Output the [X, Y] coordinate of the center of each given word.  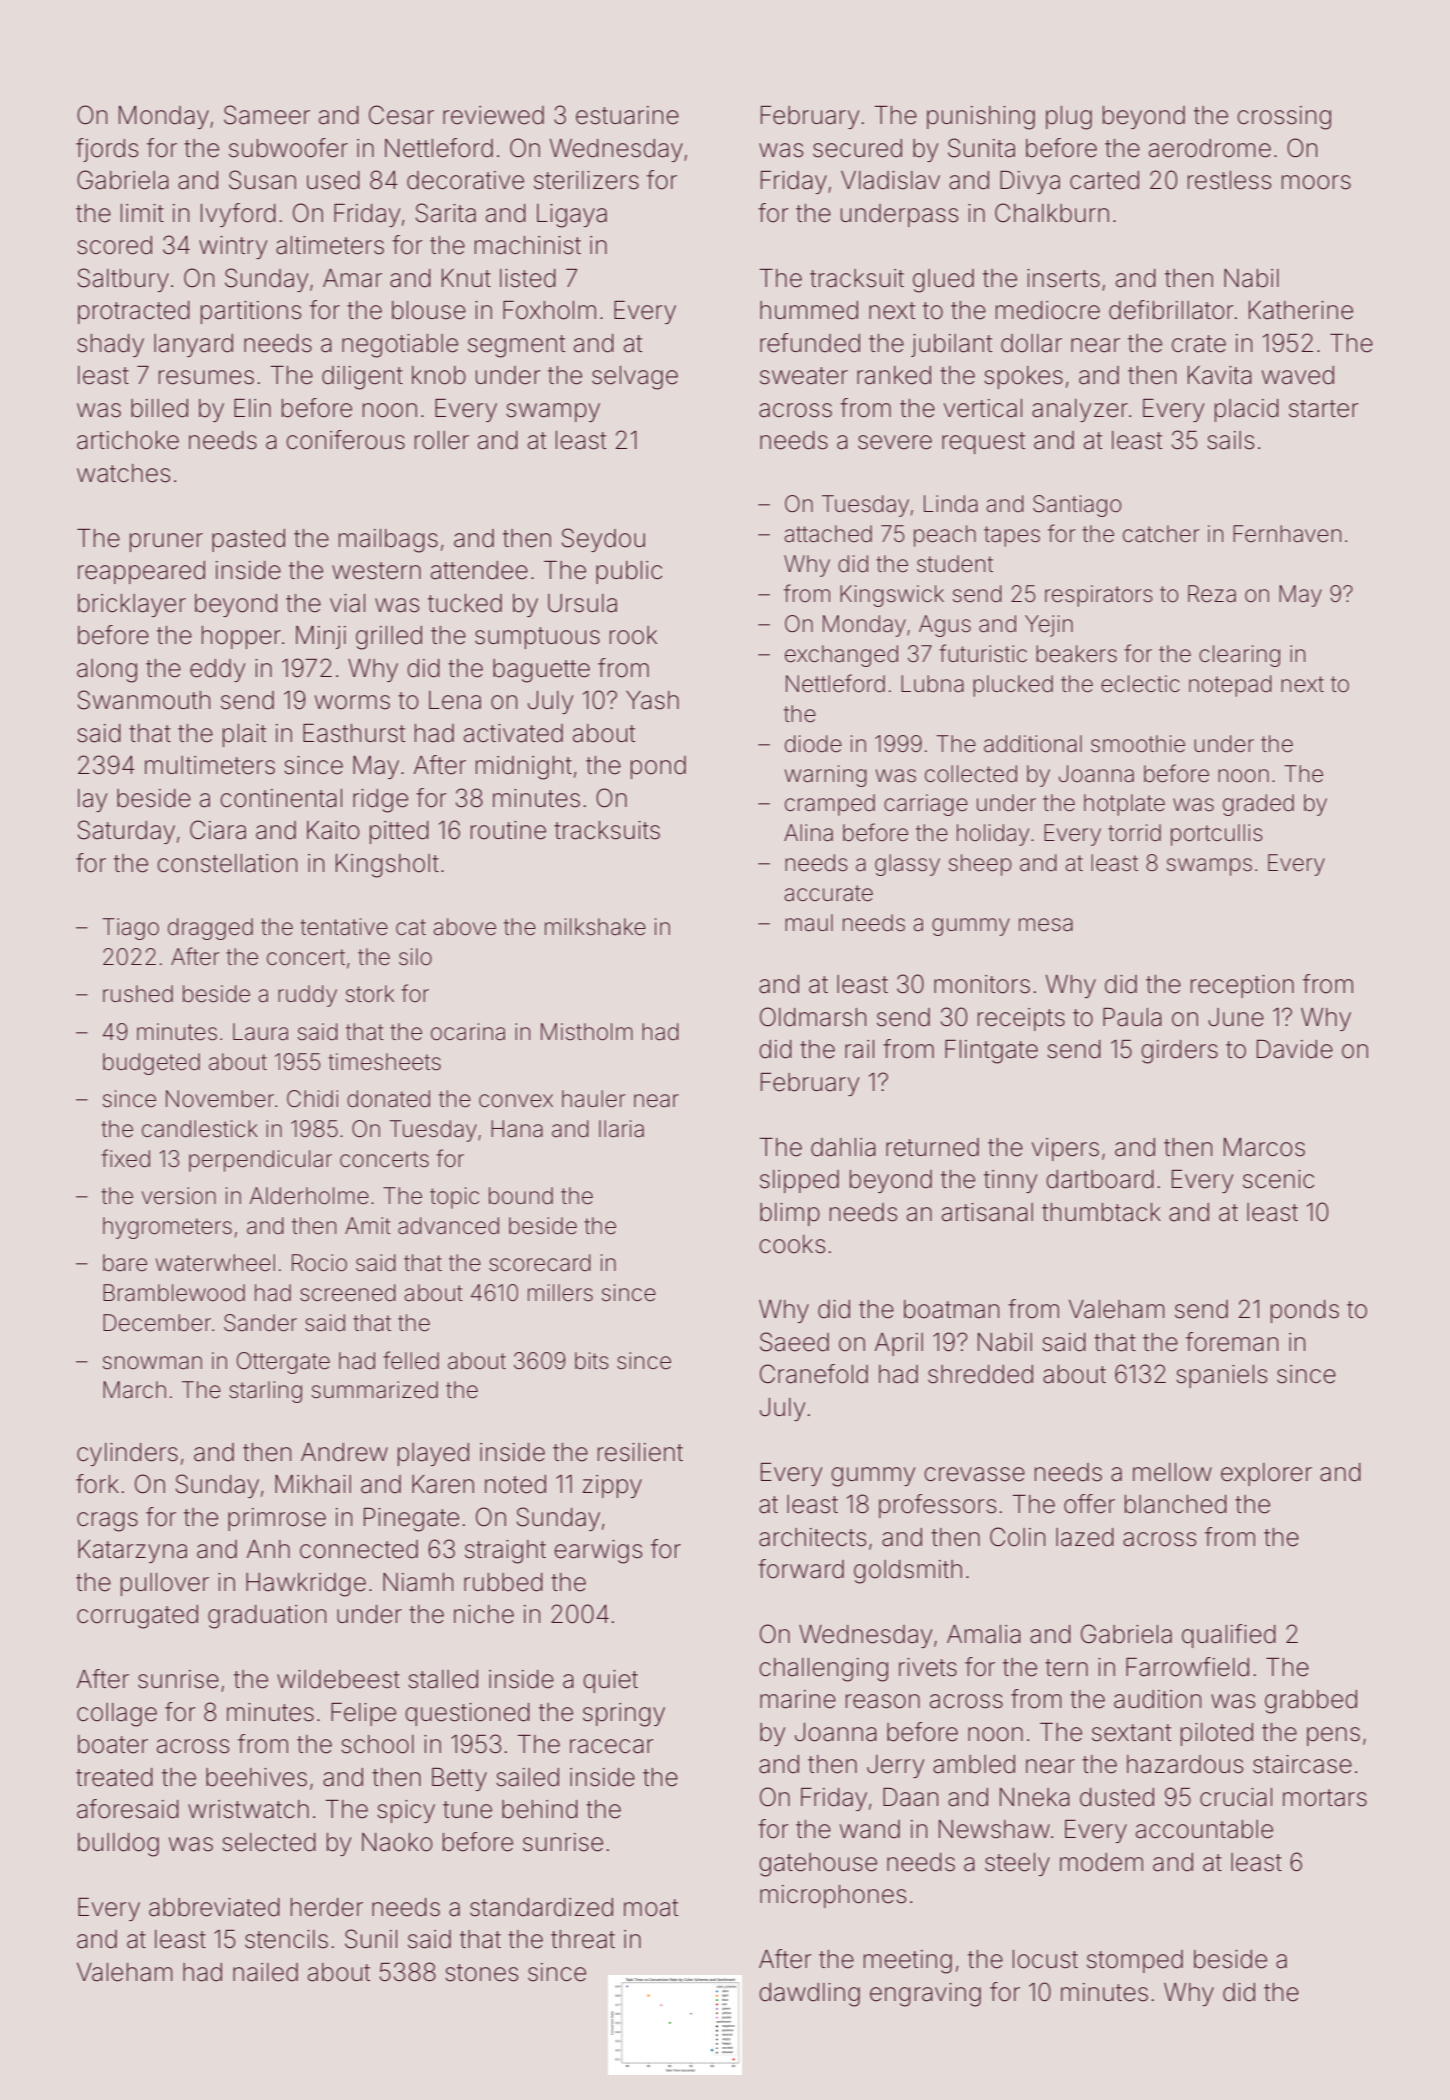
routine [508, 830]
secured [857, 148]
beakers [1076, 654]
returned [932, 1147]
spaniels [1221, 1376]
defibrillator [1171, 310]
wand [870, 1829]
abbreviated [214, 1907]
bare [125, 1263]
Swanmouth [144, 700]
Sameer [267, 115]
